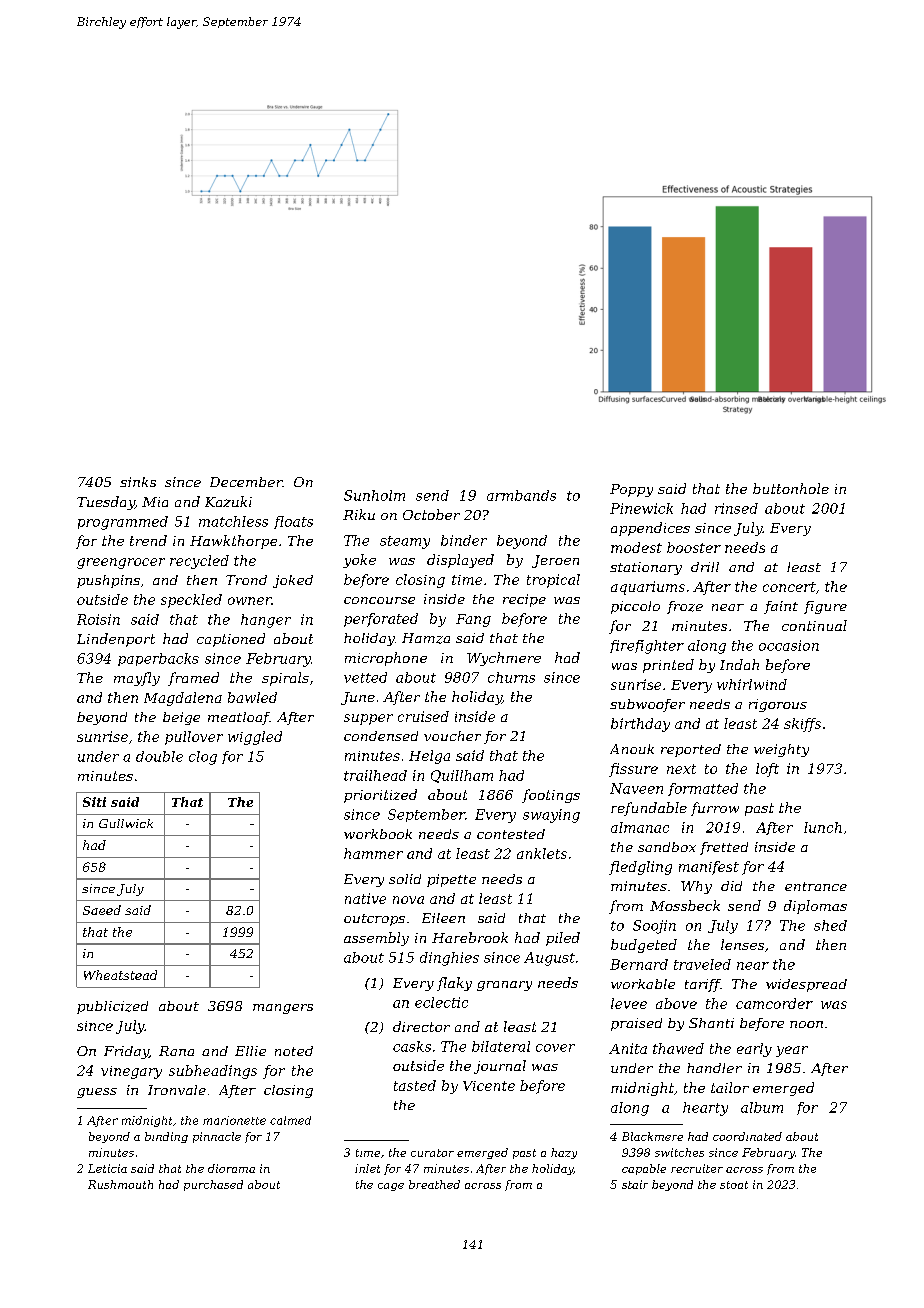  I want to click on condensed, so click(381, 736).
